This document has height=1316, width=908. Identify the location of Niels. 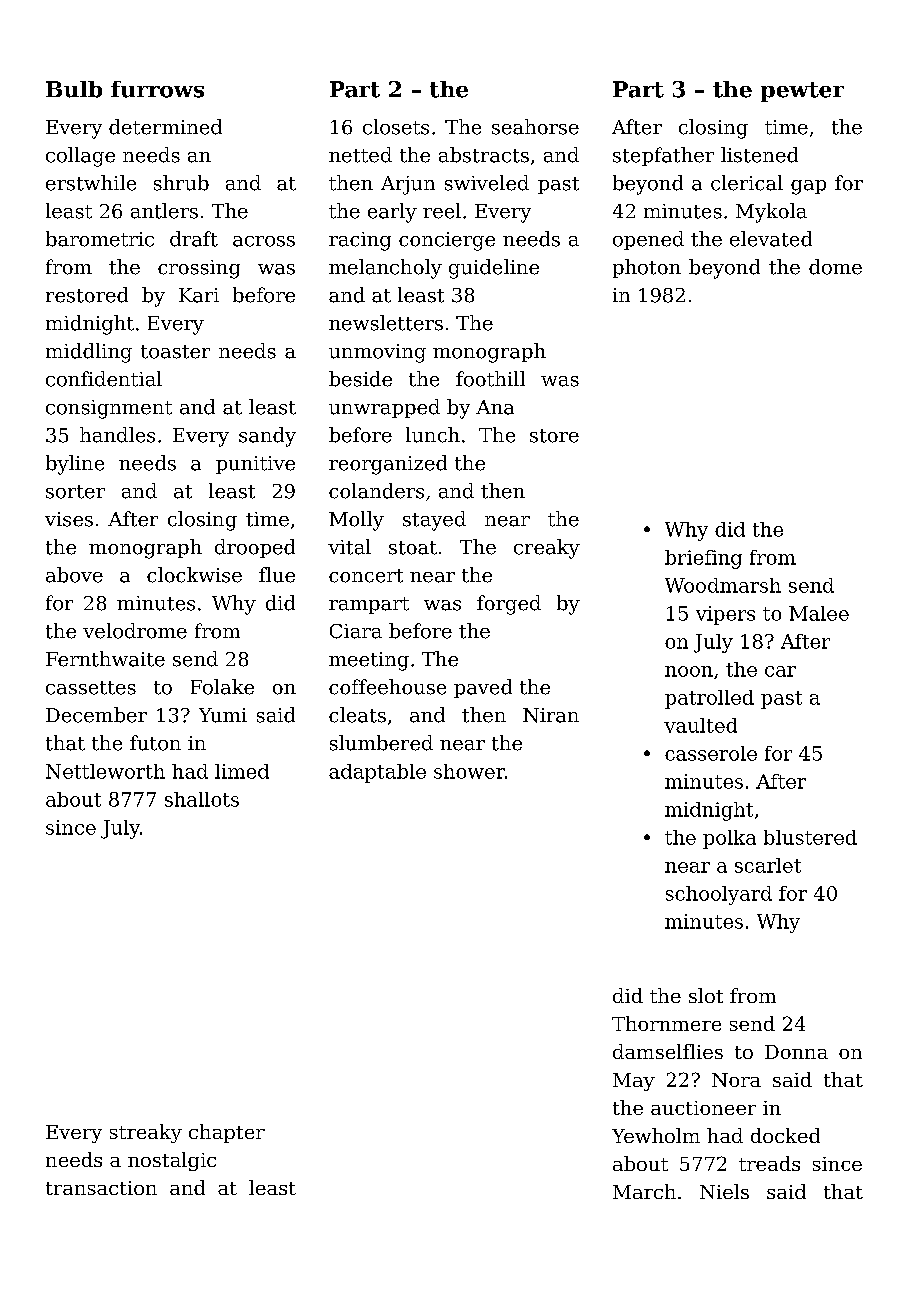
(724, 1191).
